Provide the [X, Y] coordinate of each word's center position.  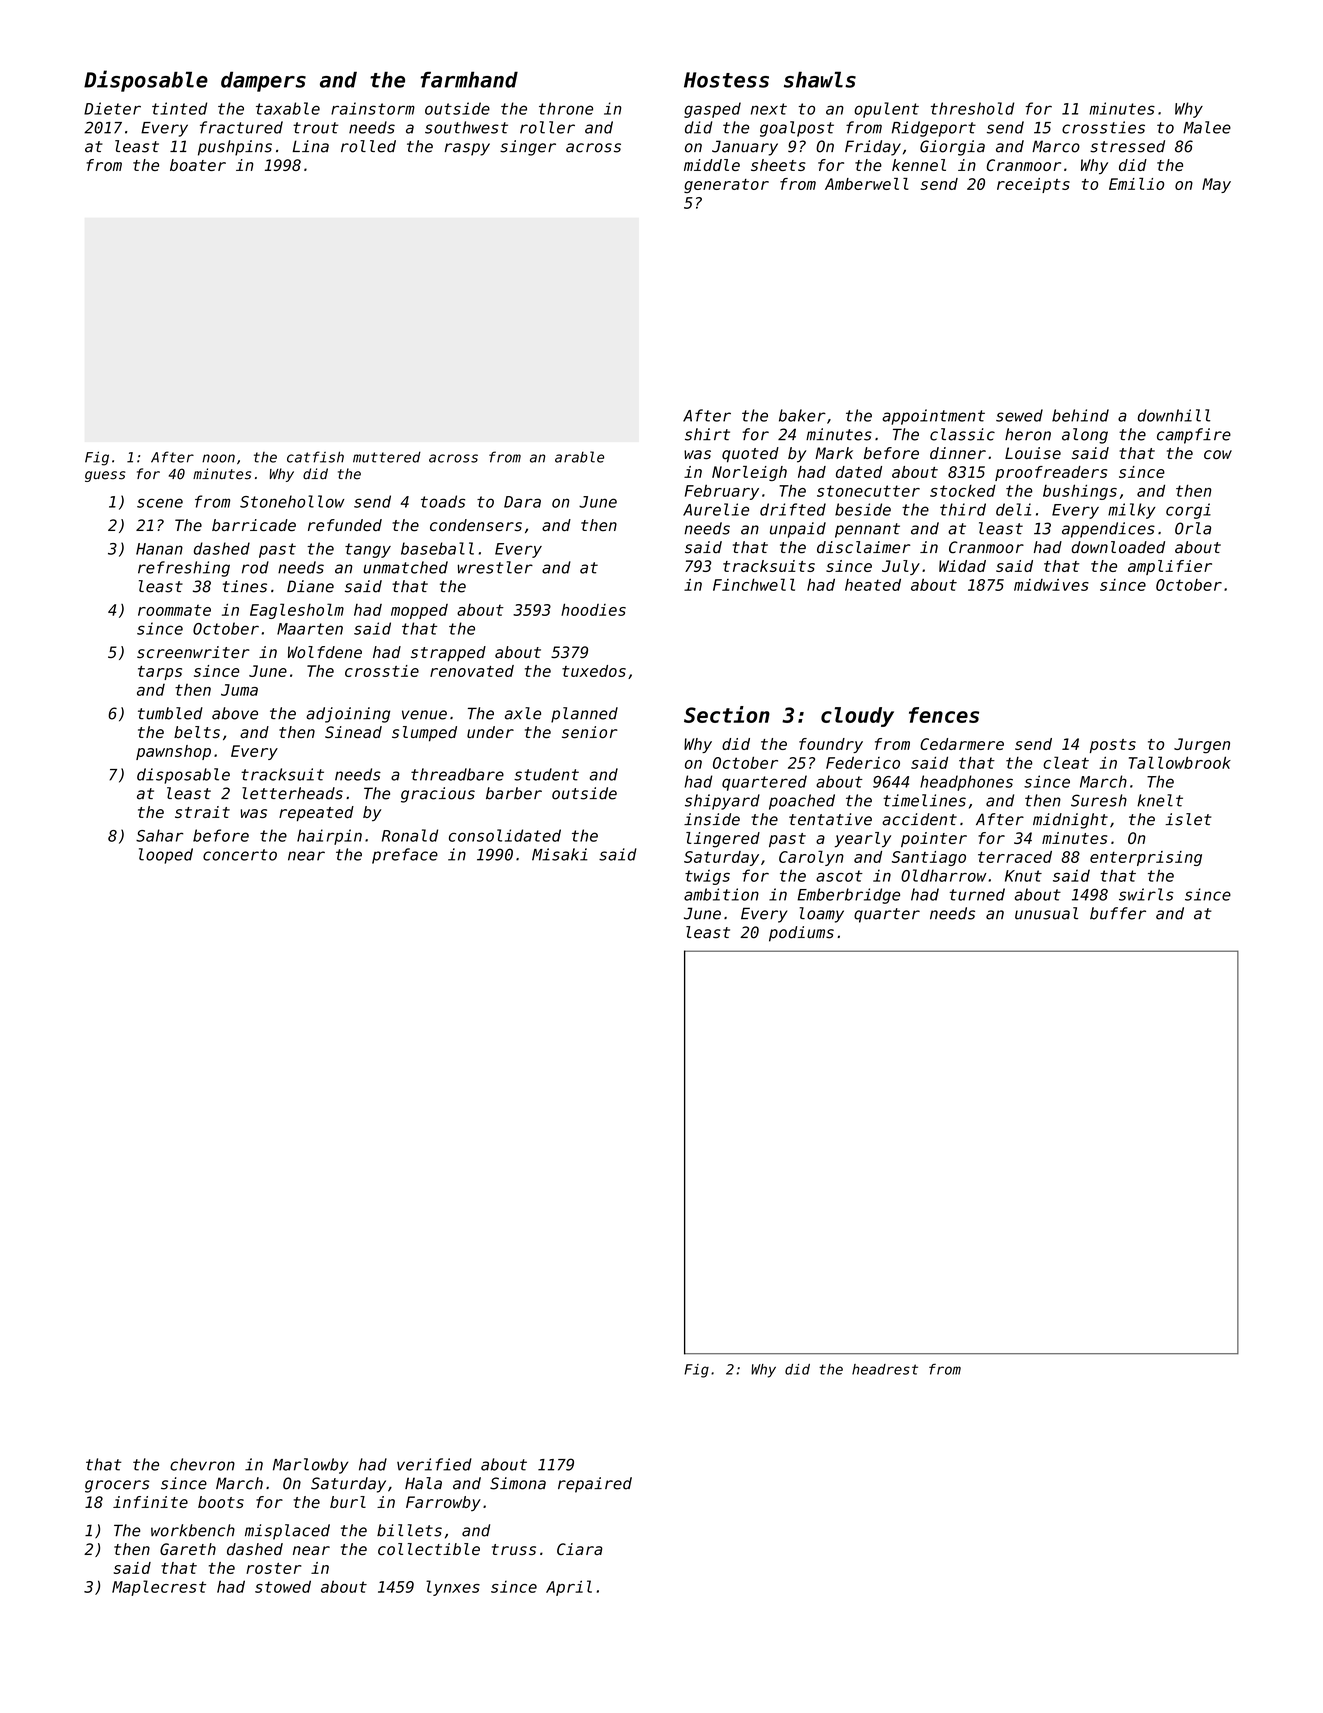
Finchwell [754, 584]
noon [218, 458]
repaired [595, 1485]
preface [405, 856]
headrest [885, 1369]
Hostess [726, 80]
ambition [721, 894]
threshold [972, 108]
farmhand [469, 79]
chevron [202, 1464]
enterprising [1146, 858]
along [1085, 436]
